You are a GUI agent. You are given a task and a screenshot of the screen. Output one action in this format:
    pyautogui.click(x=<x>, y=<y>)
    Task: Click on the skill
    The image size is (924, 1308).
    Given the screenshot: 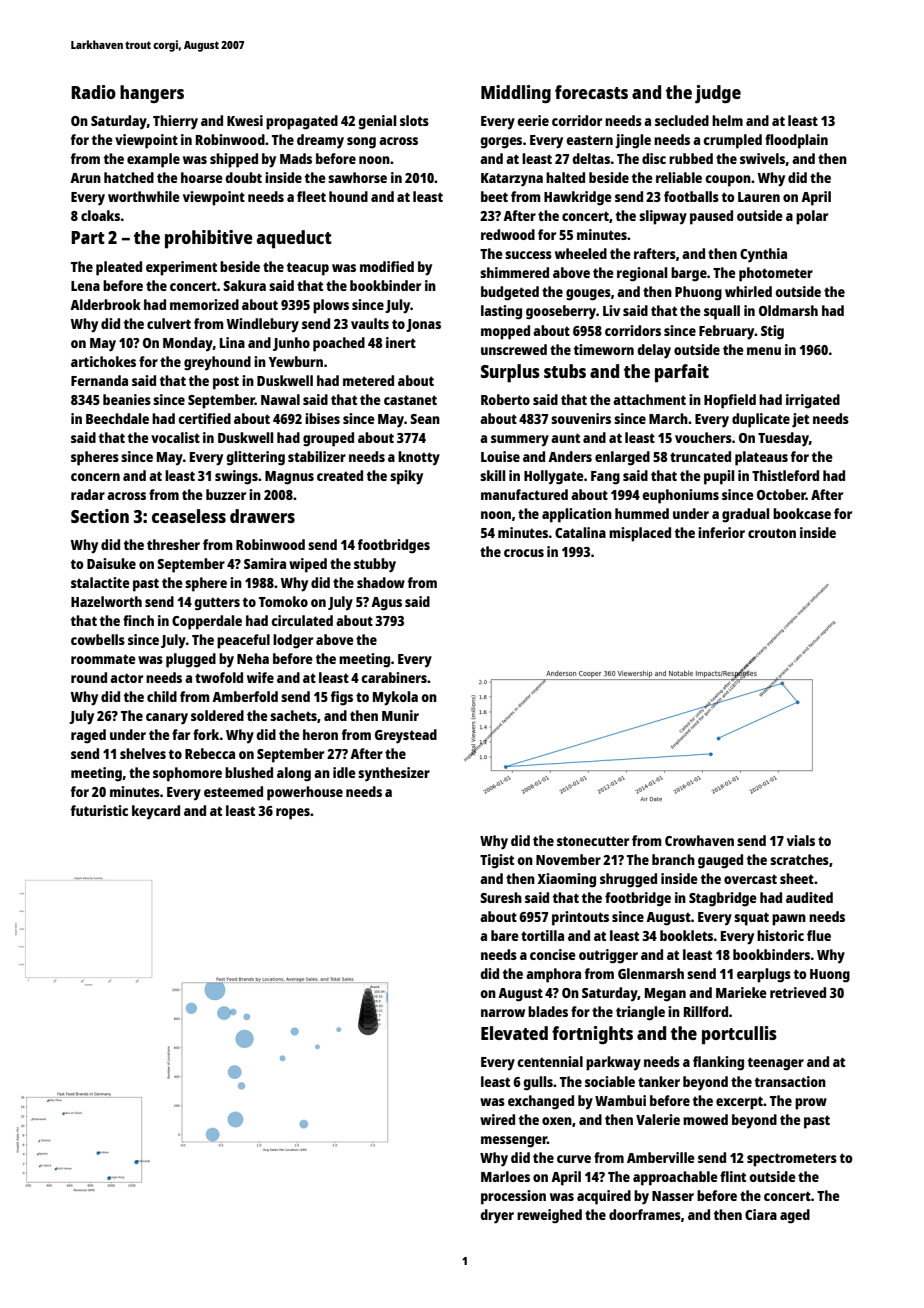 What is the action you would take?
    pyautogui.click(x=493, y=475)
